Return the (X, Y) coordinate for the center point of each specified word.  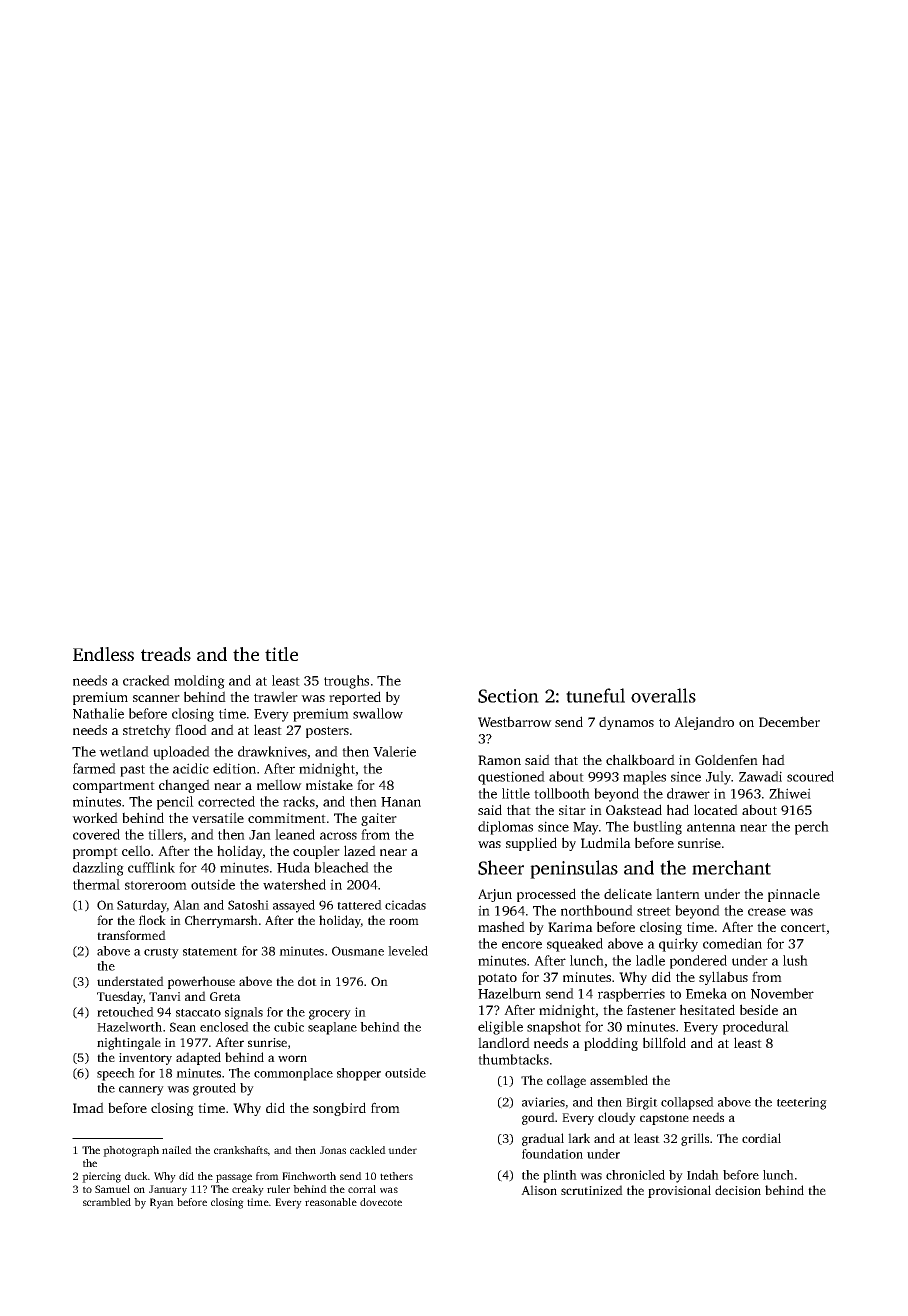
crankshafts (241, 1150)
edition (234, 768)
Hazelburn (509, 993)
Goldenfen (726, 759)
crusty (161, 953)
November (782, 993)
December (789, 721)
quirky (678, 945)
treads (166, 654)
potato (497, 979)
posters (327, 732)
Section (508, 696)
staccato (198, 1013)
